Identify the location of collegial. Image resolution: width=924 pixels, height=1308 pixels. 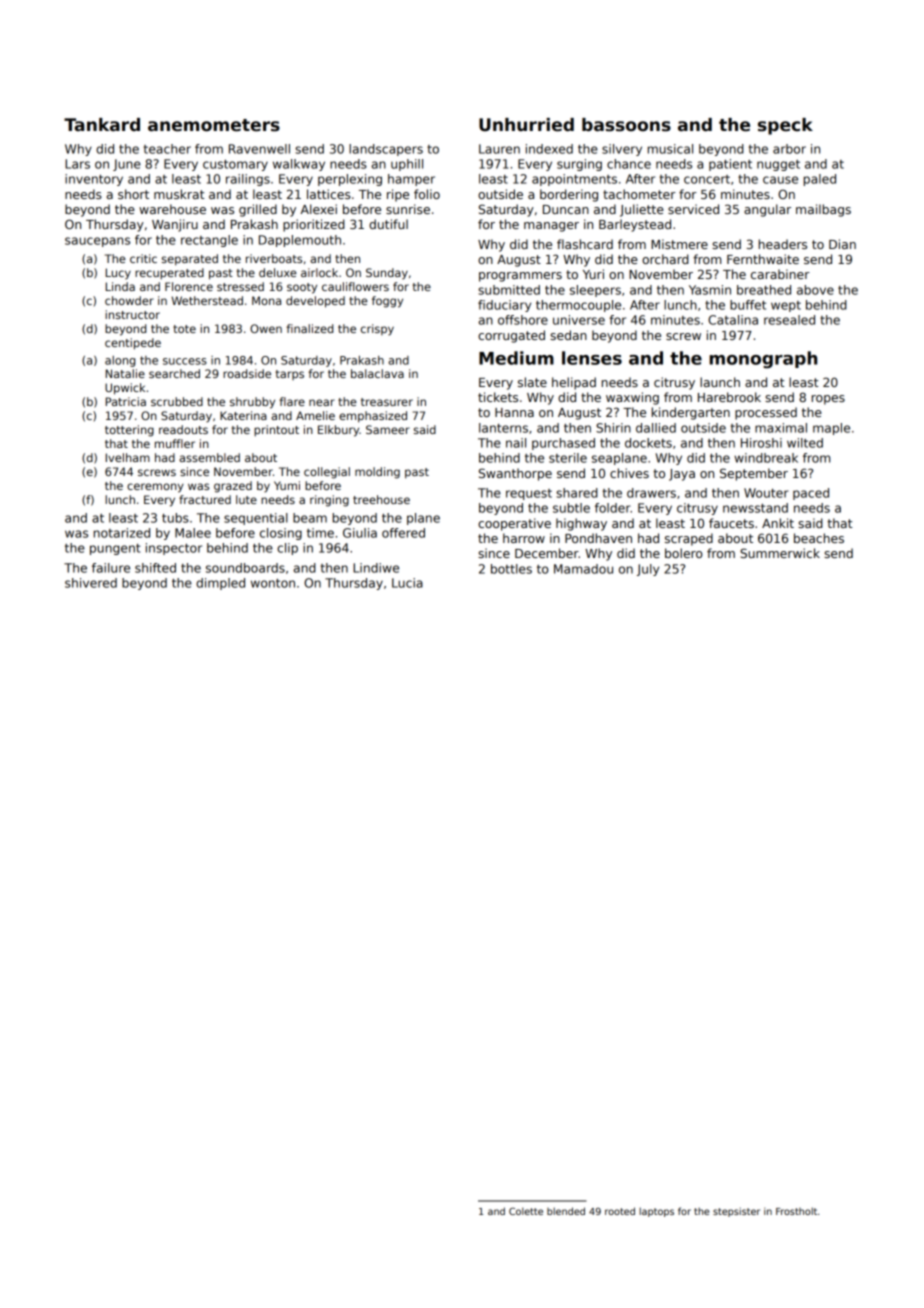
(327, 473).
